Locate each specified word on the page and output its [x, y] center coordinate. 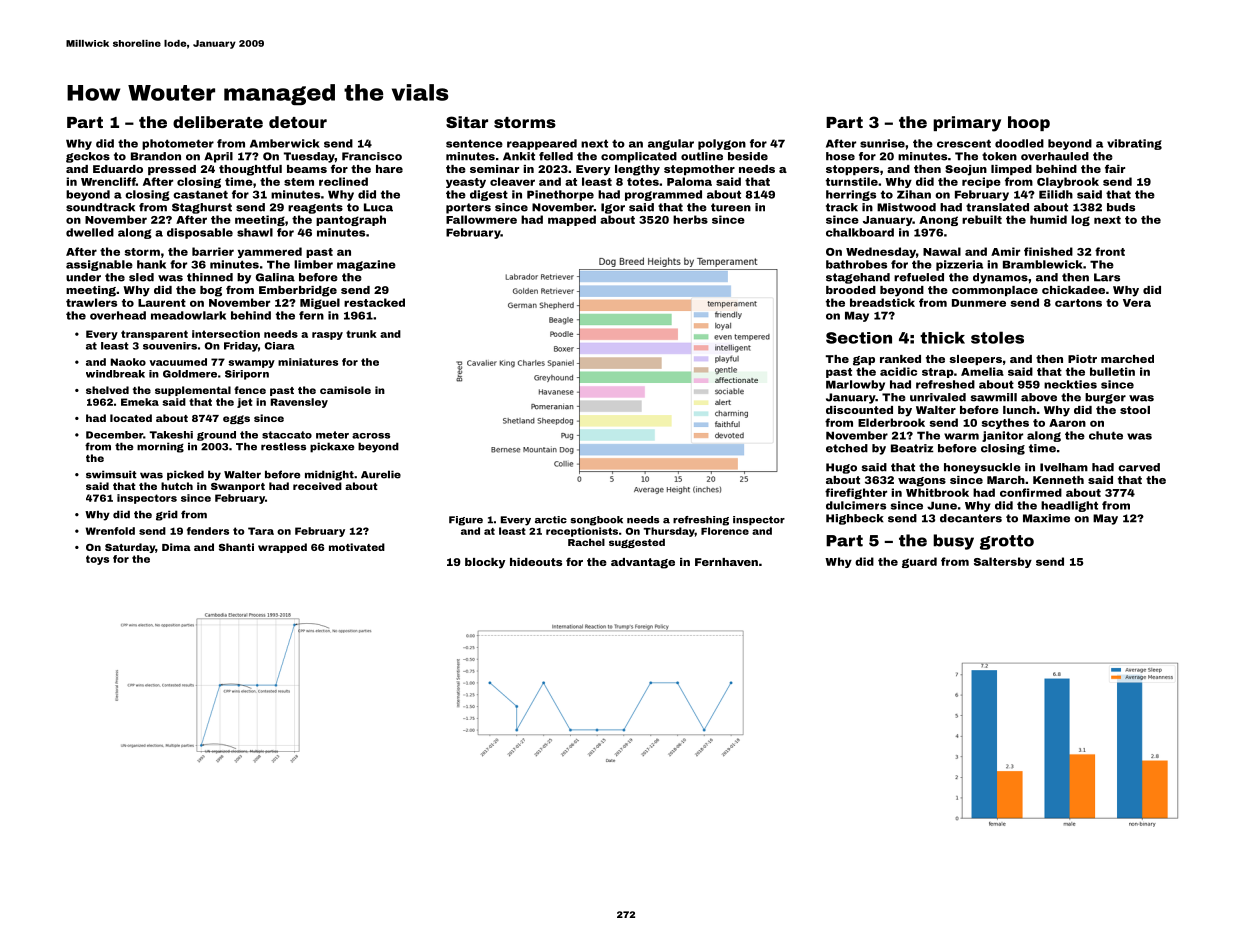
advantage [643, 563]
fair [1115, 168]
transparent [154, 335]
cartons [1078, 303]
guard [919, 562]
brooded [851, 290]
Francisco [372, 156]
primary [967, 124]
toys [97, 560]
